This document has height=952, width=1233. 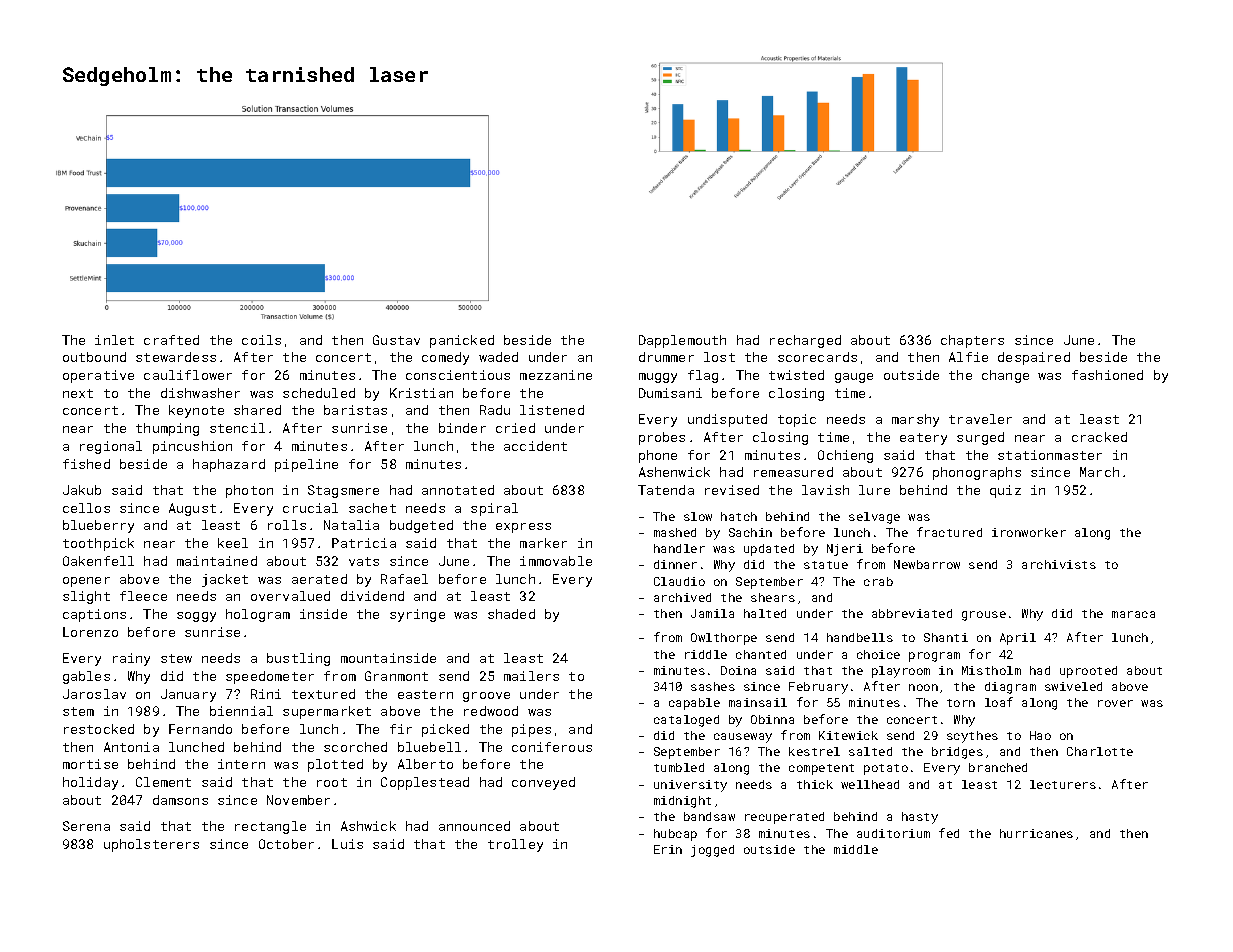 What do you see at coordinates (923, 687) in the document?
I see `noon` at bounding box center [923, 687].
